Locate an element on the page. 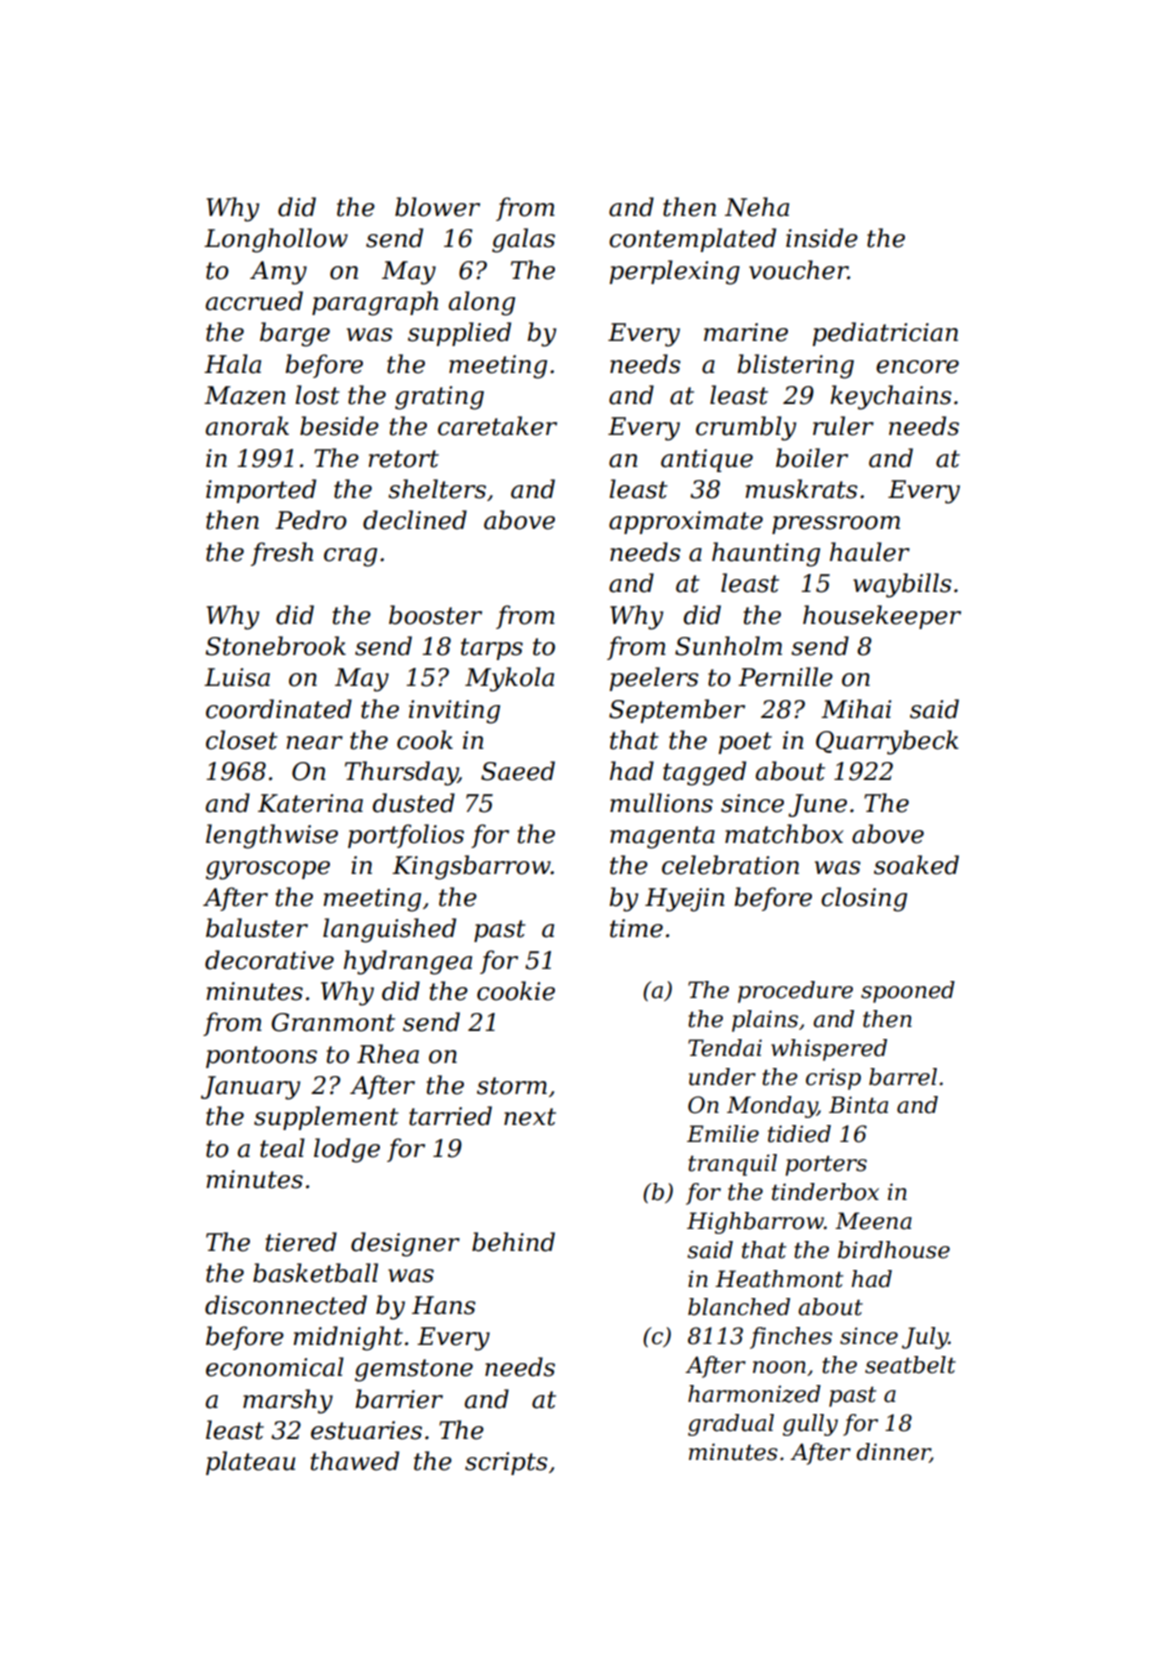 The image size is (1165, 1654). gyroscope is located at coordinates (268, 870).
